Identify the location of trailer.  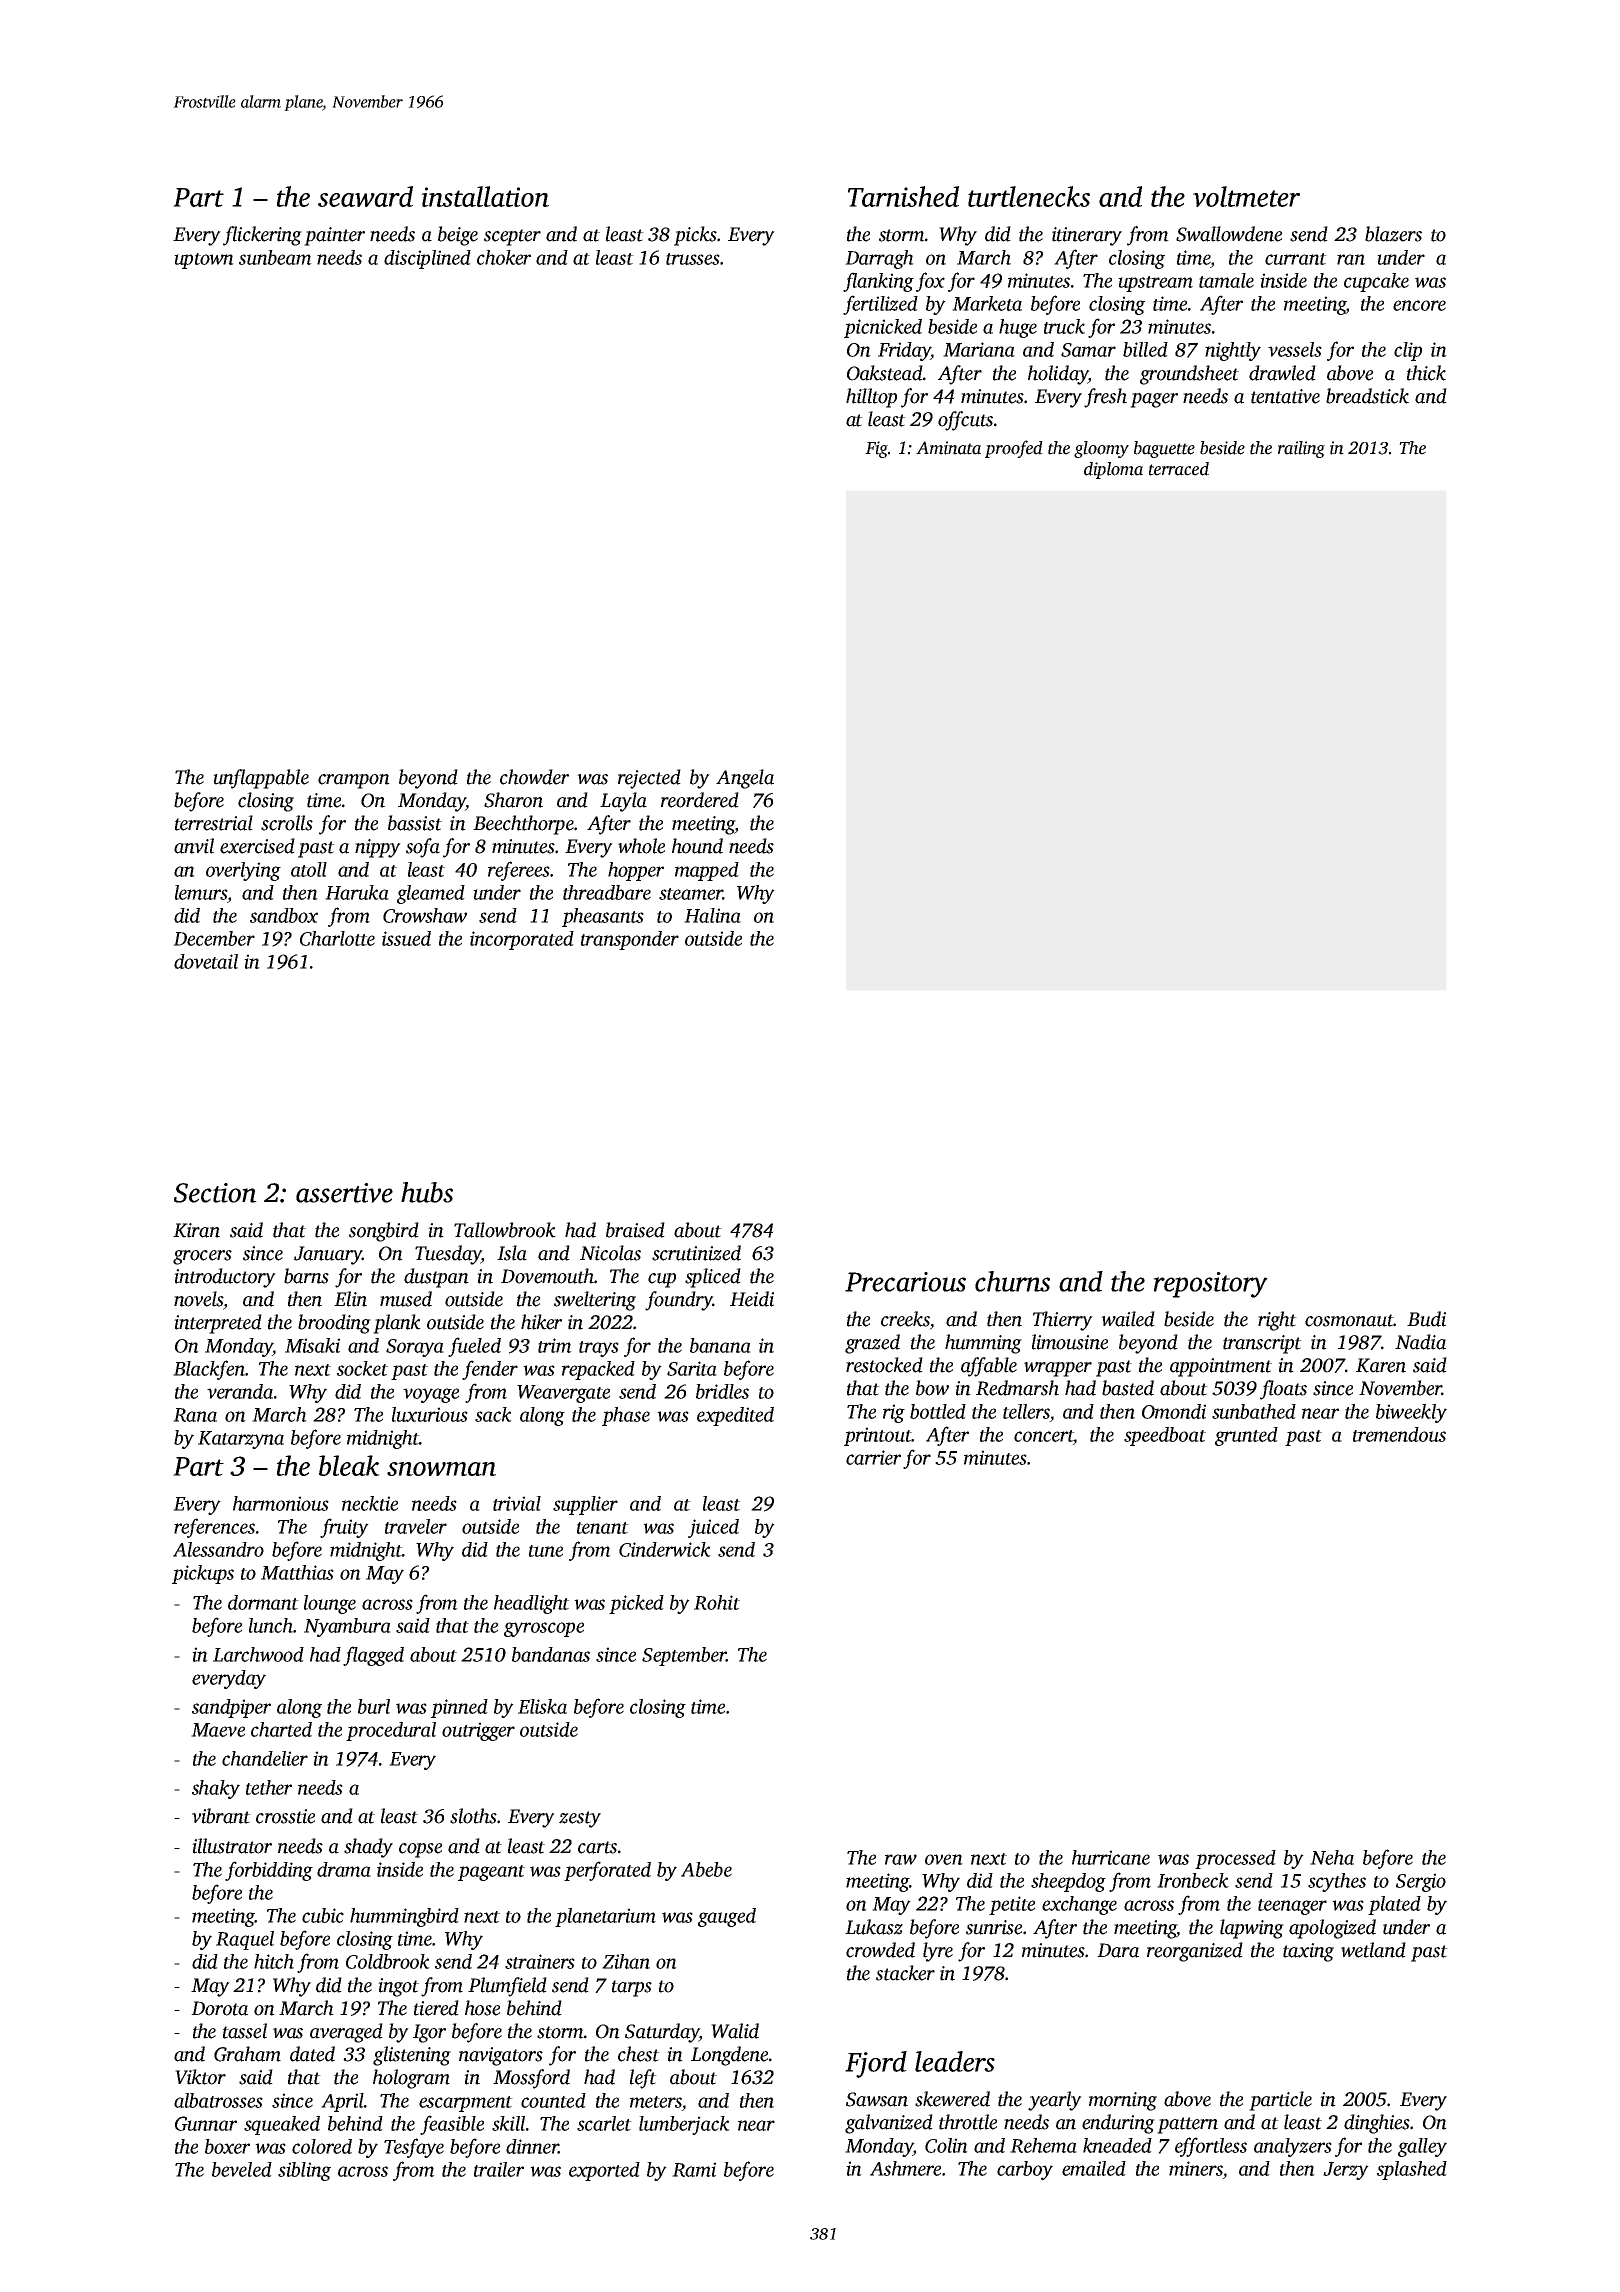
(499, 2169).
